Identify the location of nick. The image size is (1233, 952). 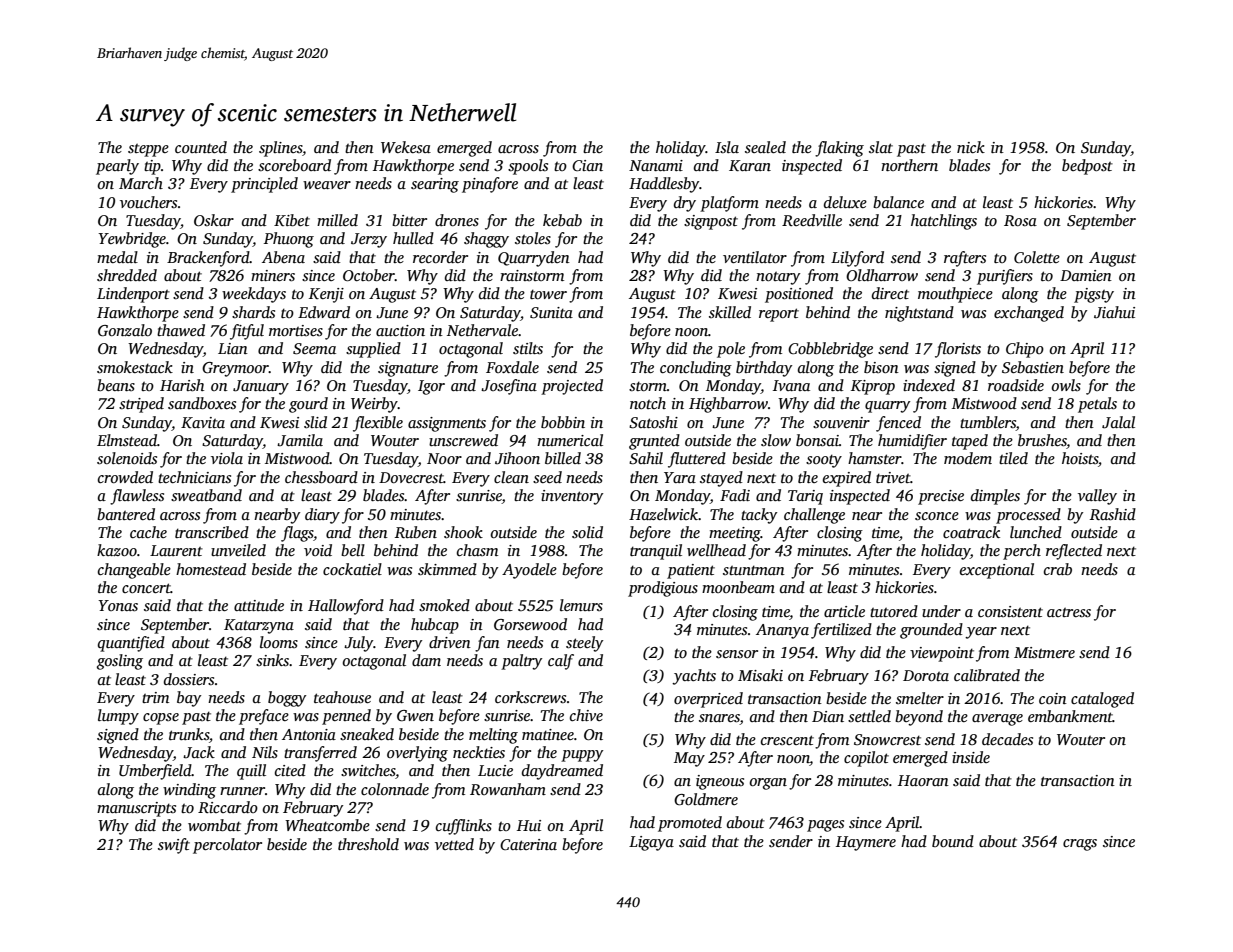
(971, 147).
